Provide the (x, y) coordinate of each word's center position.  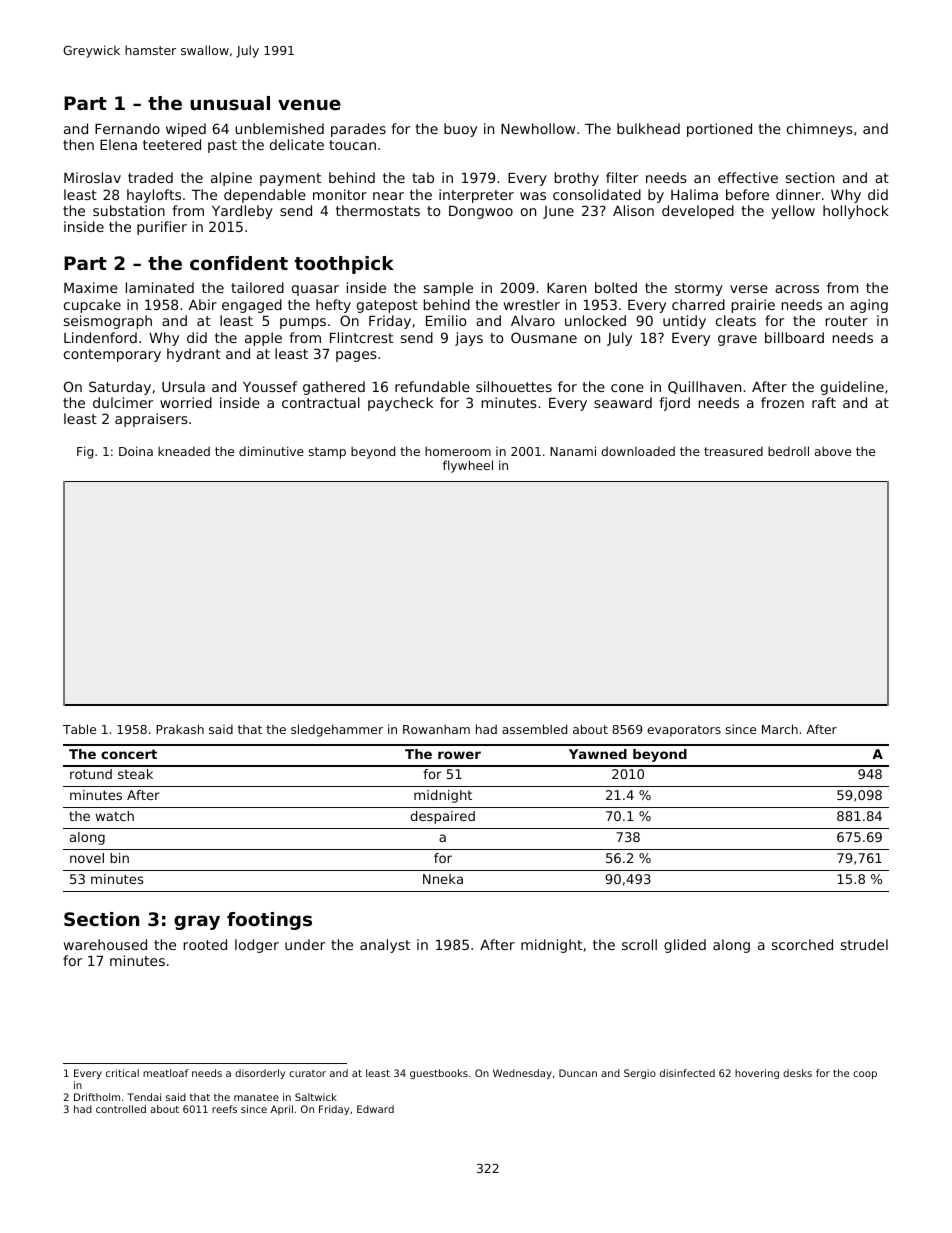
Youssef (270, 386)
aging (869, 306)
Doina (136, 451)
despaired (443, 817)
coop (865, 1075)
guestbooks (439, 1074)
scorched (802, 944)
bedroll (788, 451)
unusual (230, 103)
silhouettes (514, 386)
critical (122, 1073)
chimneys (820, 130)
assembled (534, 729)
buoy (460, 130)
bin (119, 858)
